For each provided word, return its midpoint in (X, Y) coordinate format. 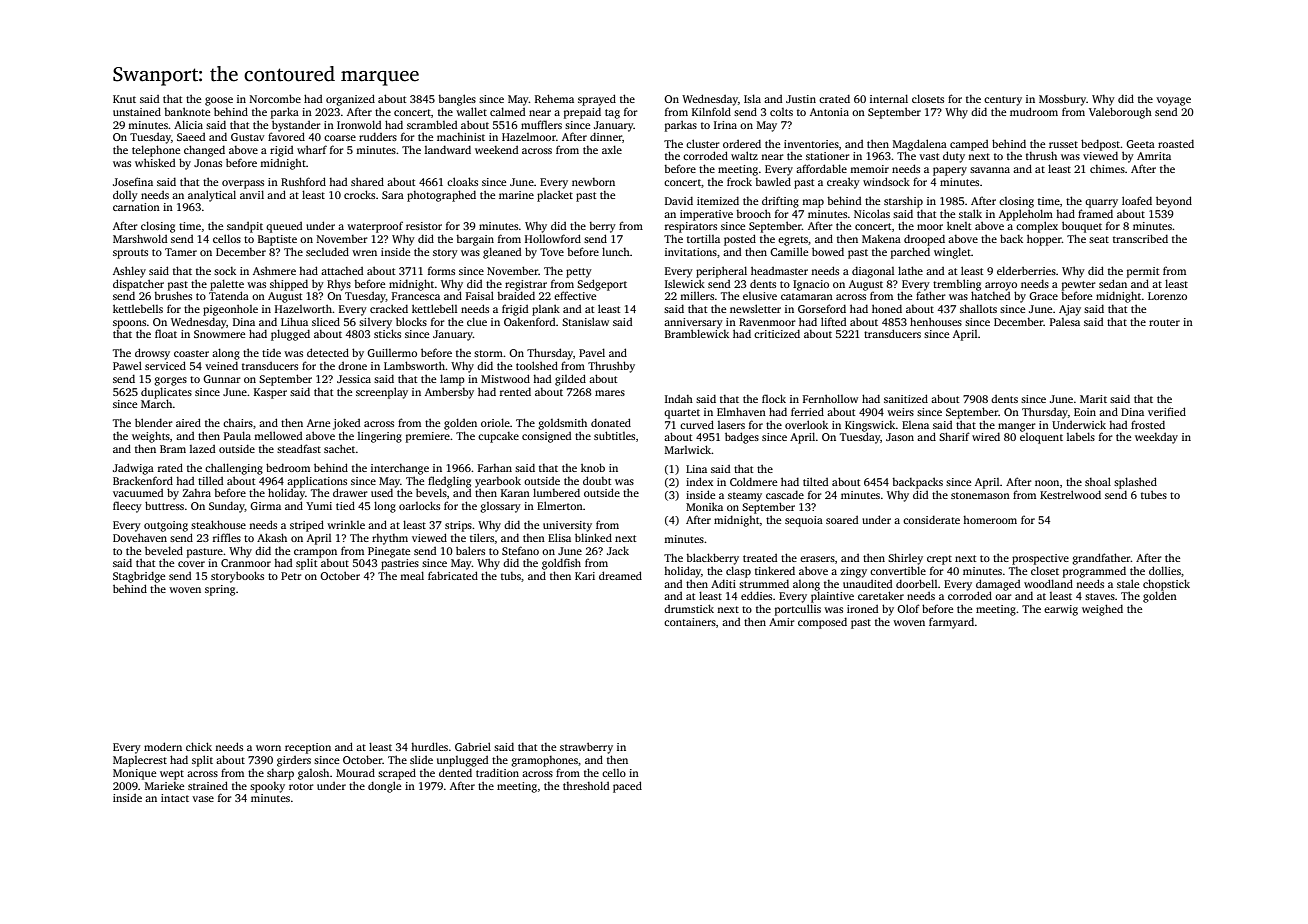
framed (1095, 213)
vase (203, 799)
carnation (136, 207)
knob (593, 467)
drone (352, 366)
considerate (931, 519)
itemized (718, 200)
